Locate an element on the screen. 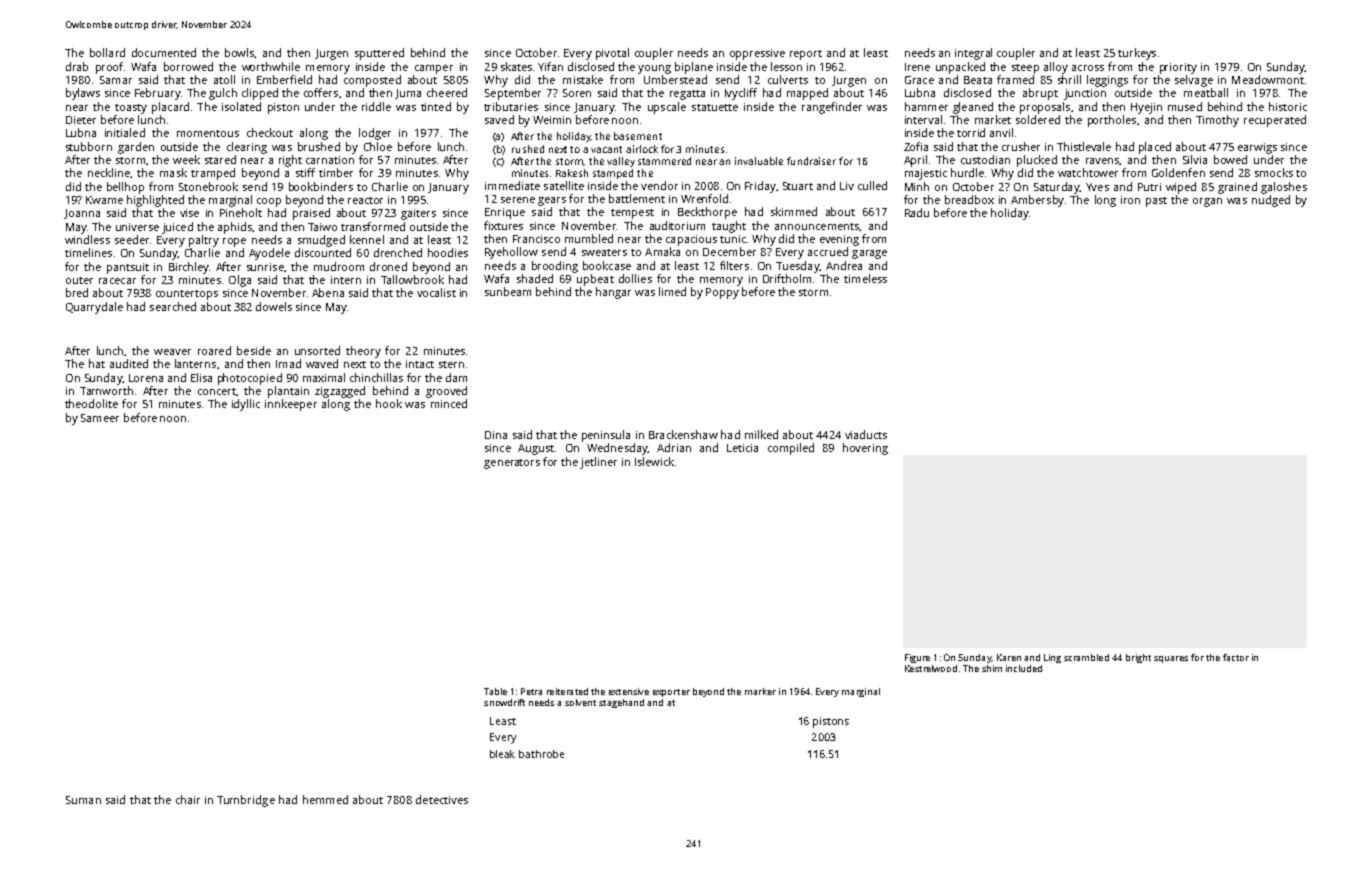 The height and width of the screenshot is (887, 1372). bollard is located at coordinates (107, 52).
